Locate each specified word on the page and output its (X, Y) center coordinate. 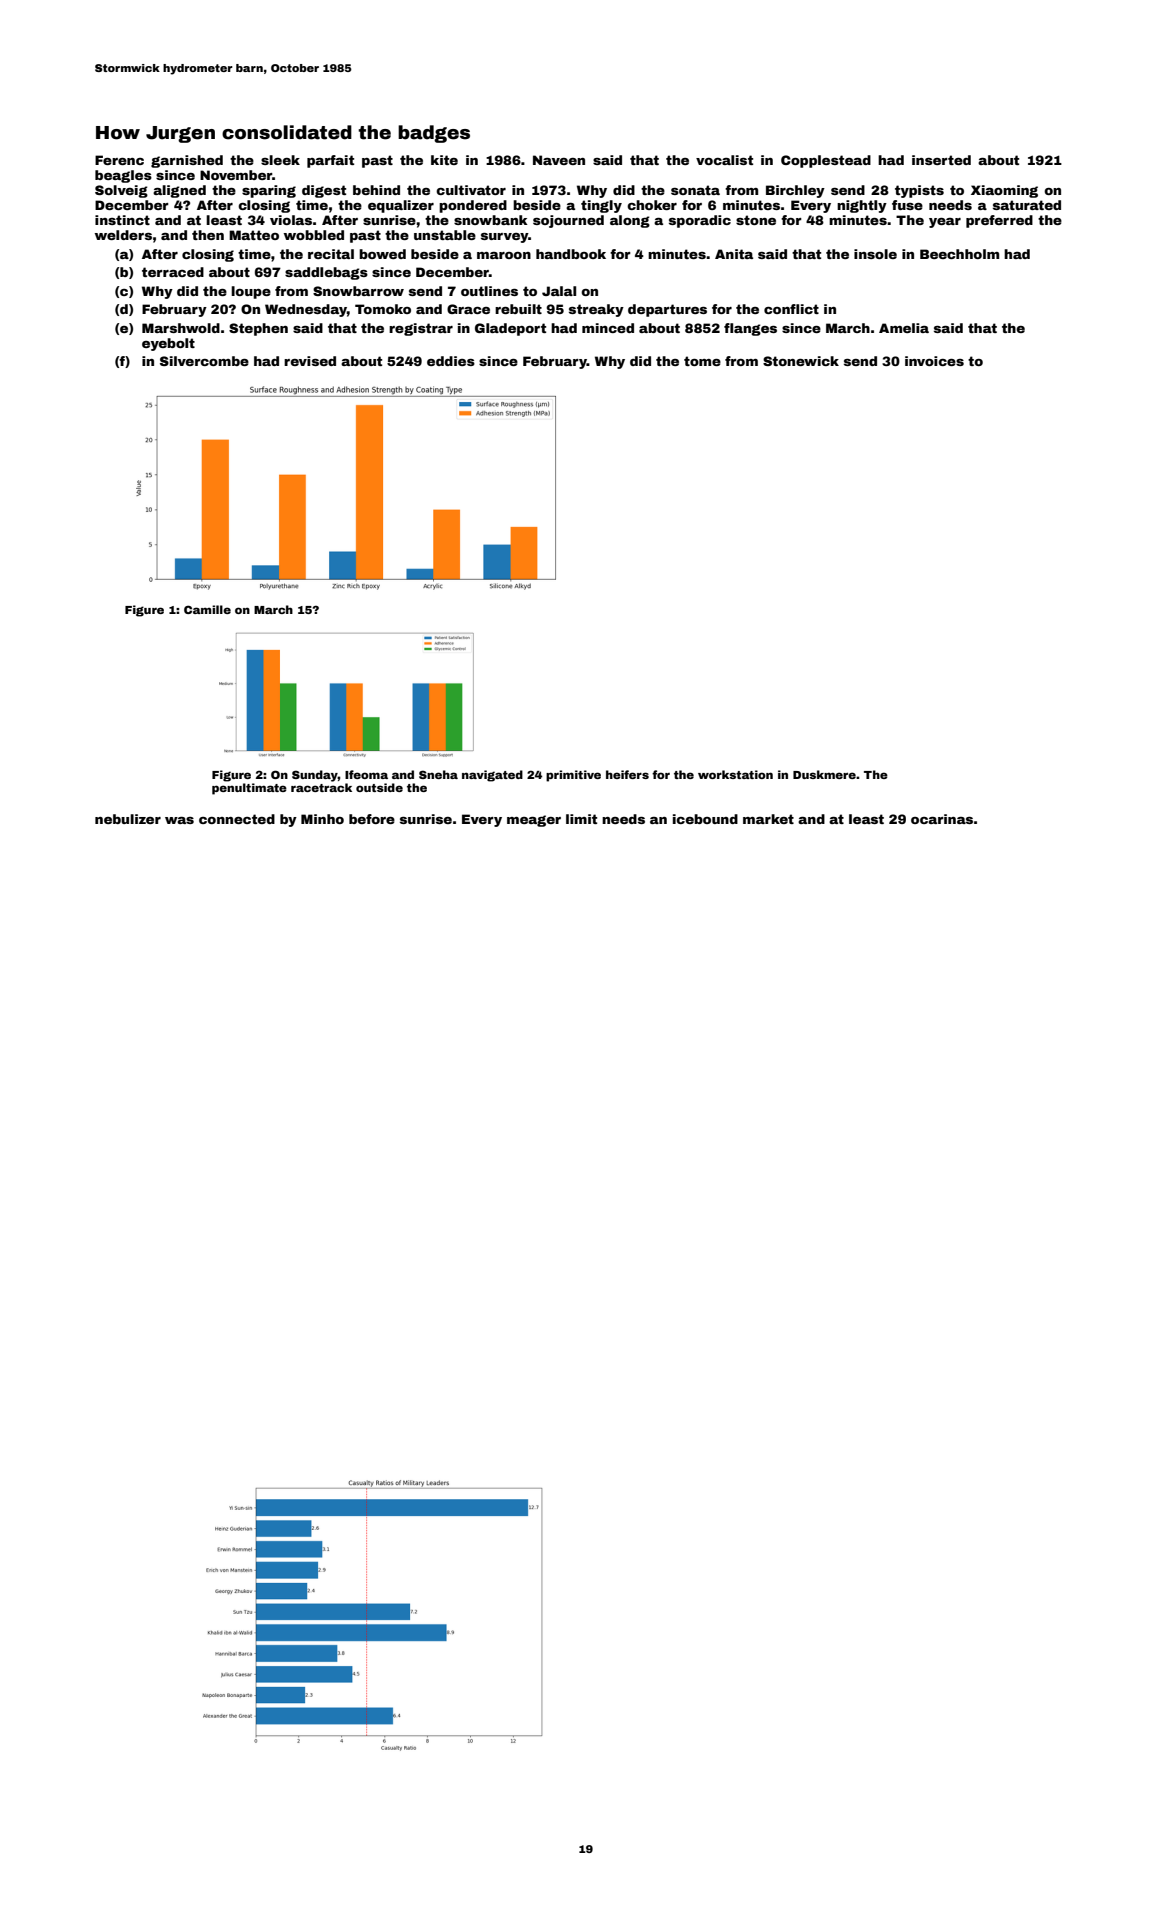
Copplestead (826, 161)
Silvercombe (204, 361)
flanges (750, 329)
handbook (571, 254)
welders (123, 235)
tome (702, 361)
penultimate (249, 789)
